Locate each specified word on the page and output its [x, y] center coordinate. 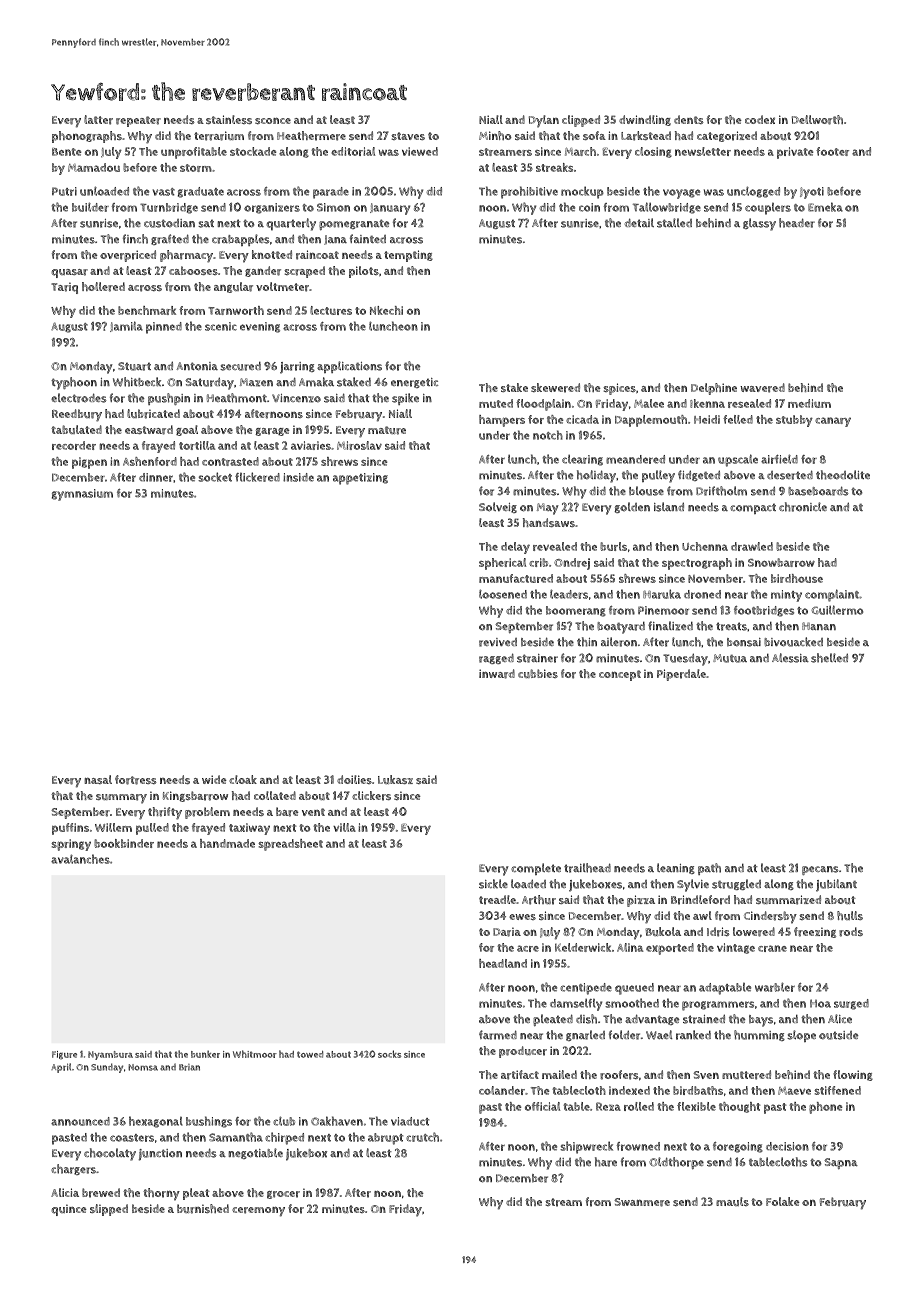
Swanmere [642, 1202]
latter [98, 120]
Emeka [825, 207]
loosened [503, 594]
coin [589, 207]
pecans [820, 870]
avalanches [80, 859]
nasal [98, 779]
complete [536, 869]
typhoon [74, 383]
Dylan [544, 121]
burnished [203, 1209]
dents [689, 119]
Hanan [819, 626]
